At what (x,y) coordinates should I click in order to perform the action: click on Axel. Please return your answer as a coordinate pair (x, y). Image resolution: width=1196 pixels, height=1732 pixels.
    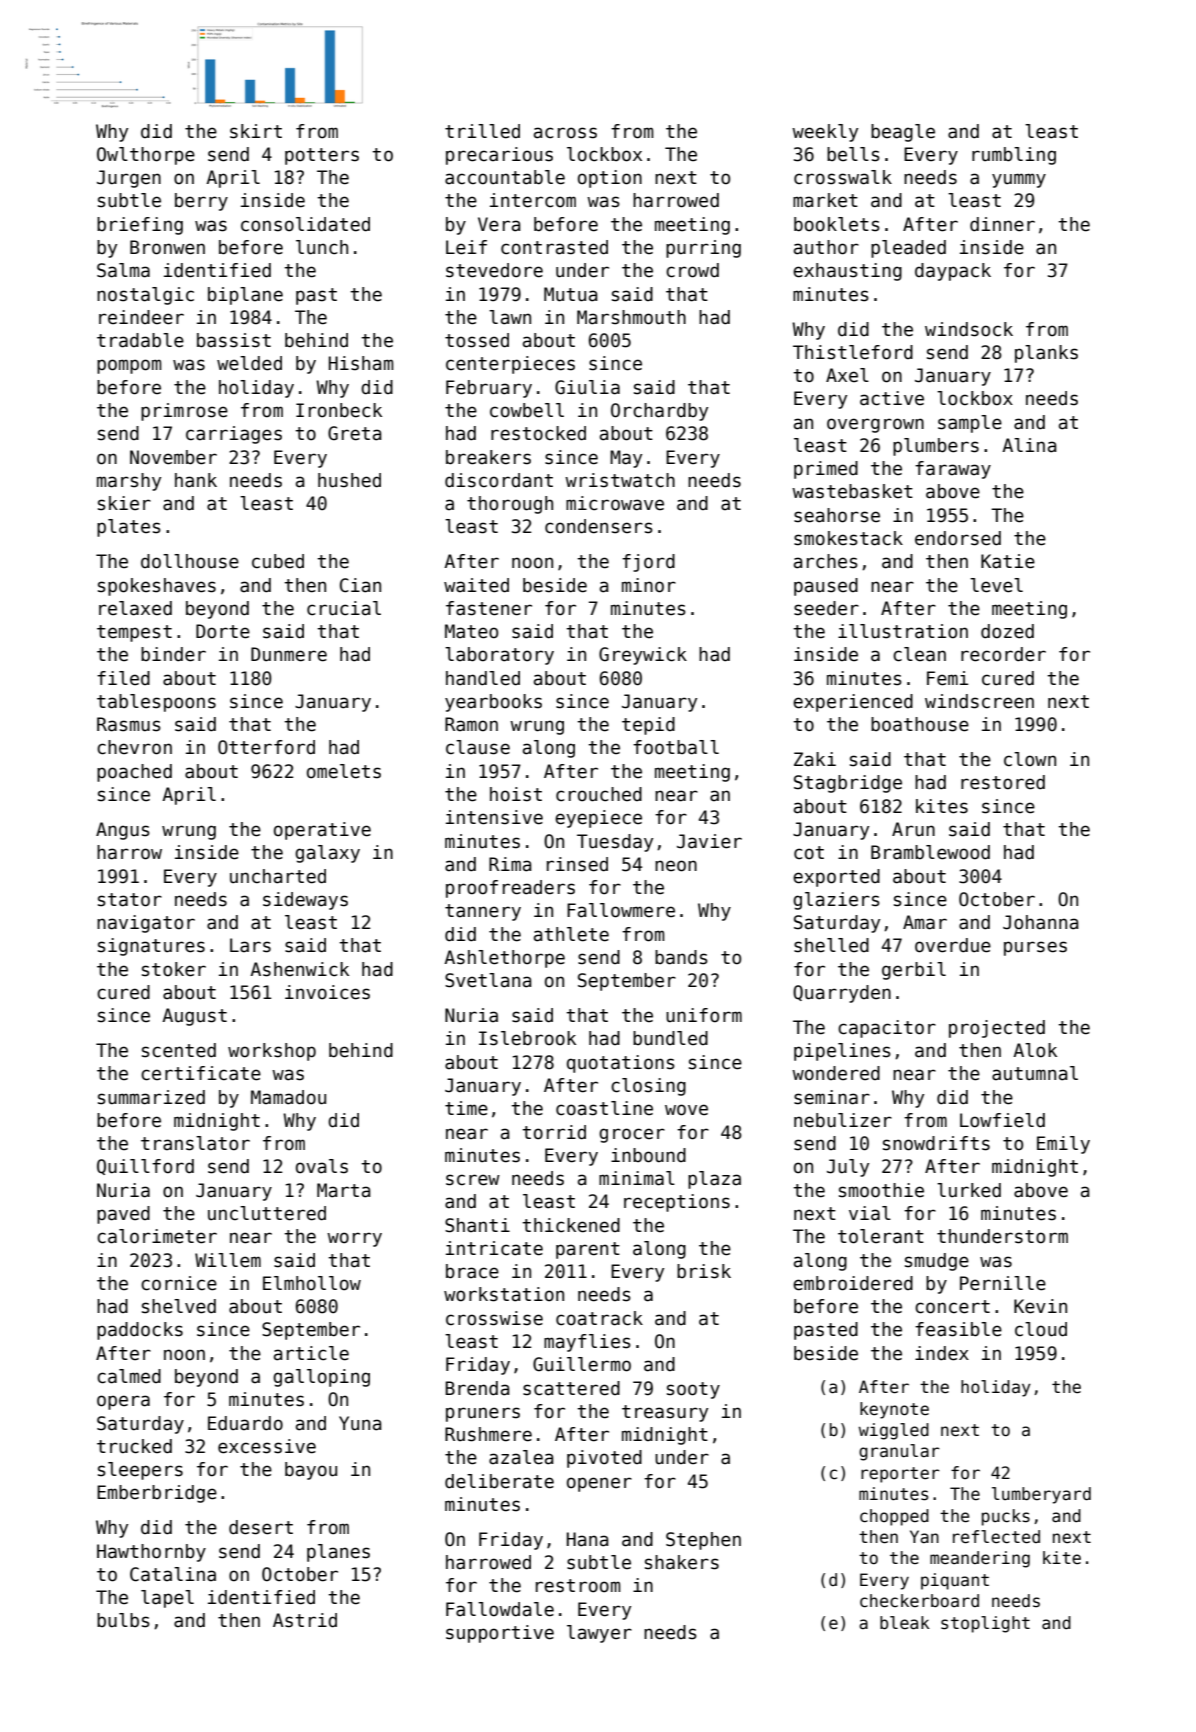
    Looking at the image, I should click on (847, 375).
